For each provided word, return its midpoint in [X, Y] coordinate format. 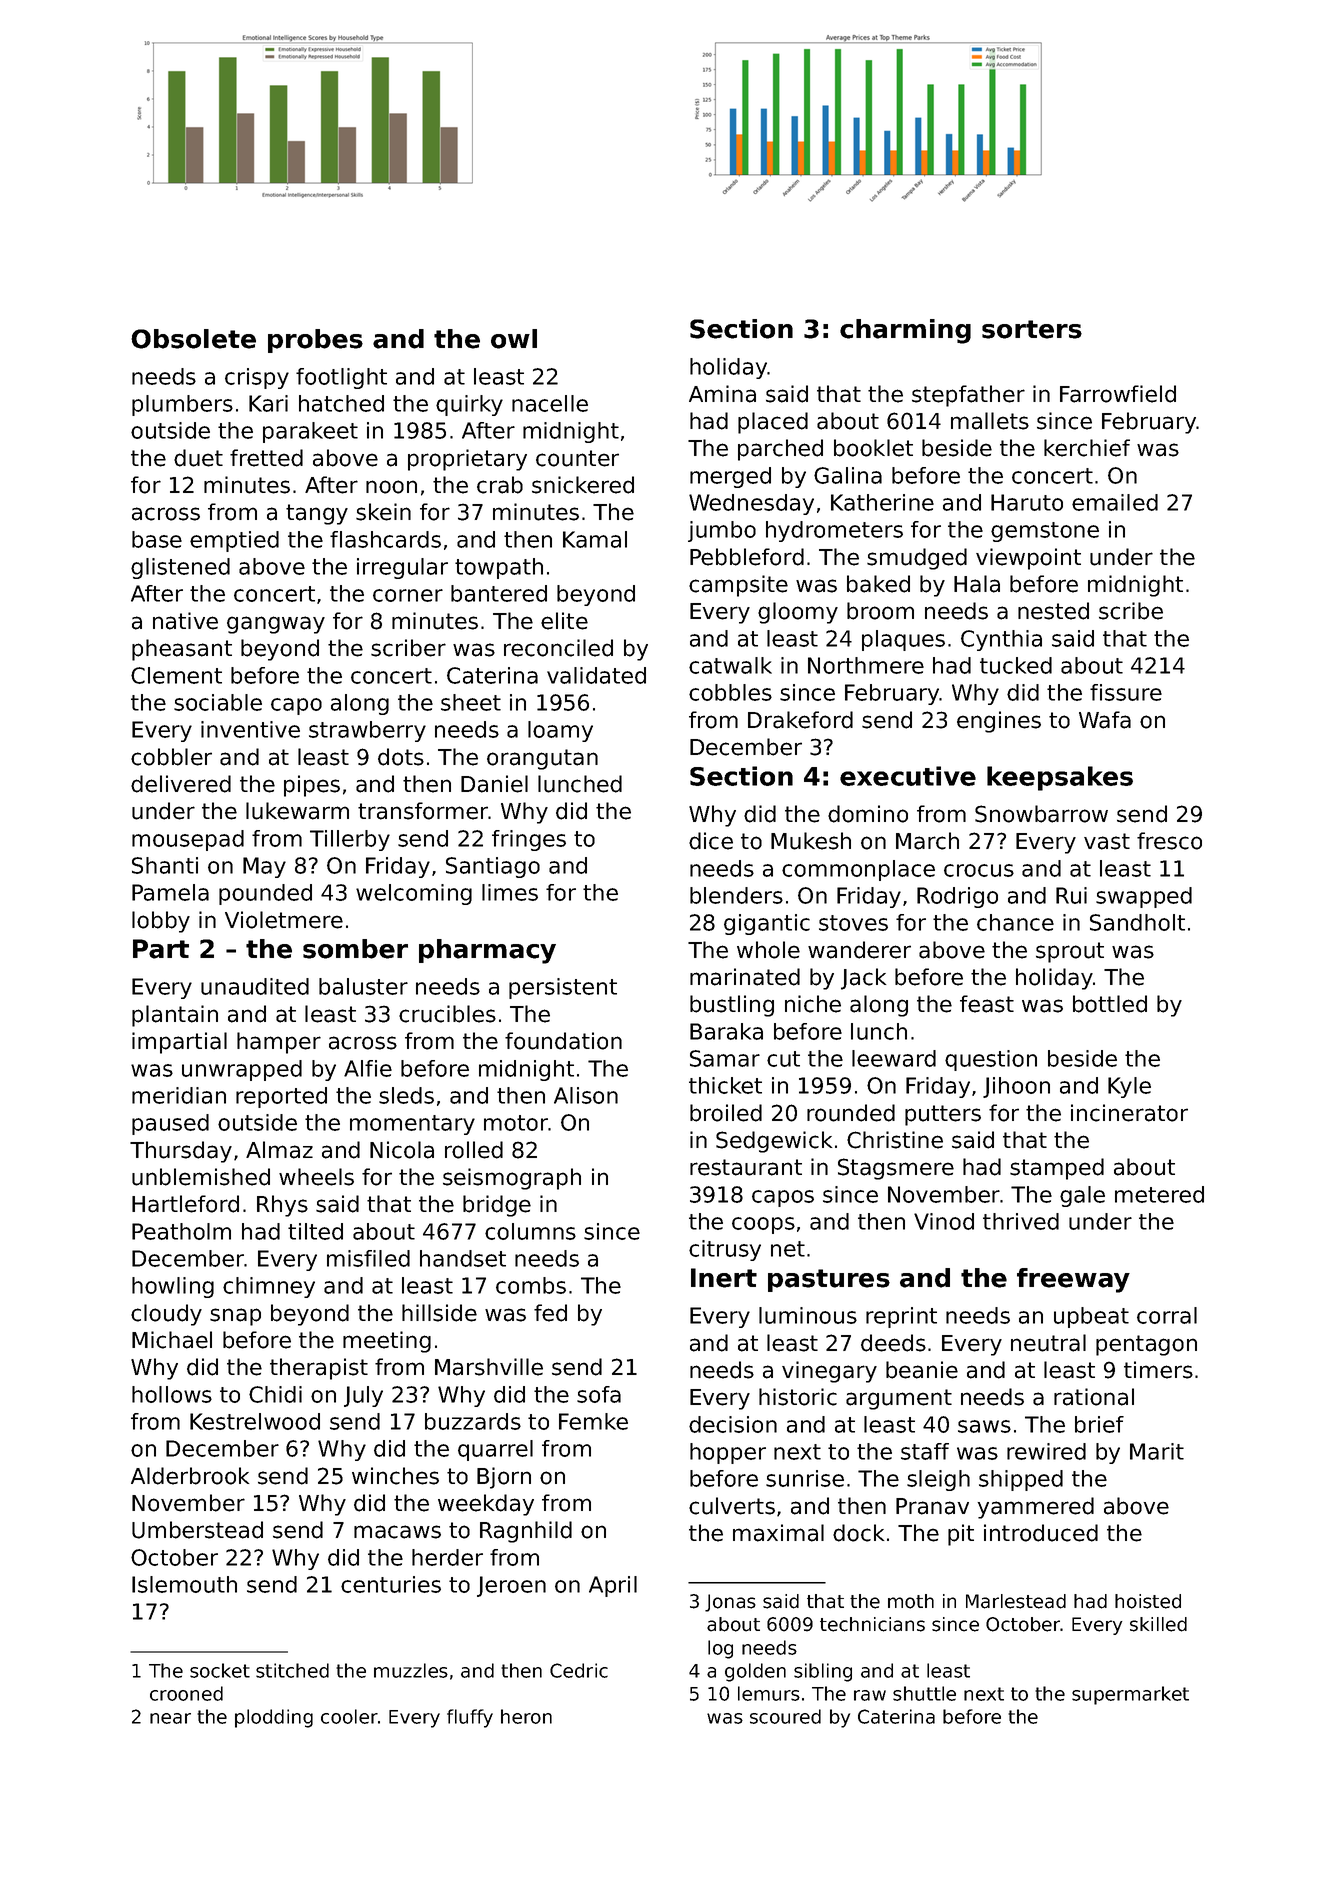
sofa [599, 1394]
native [185, 621]
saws [984, 1426]
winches [395, 1476]
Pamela [170, 892]
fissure [1126, 692]
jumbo [722, 531]
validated [596, 675]
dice [711, 841]
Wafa [1105, 720]
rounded [851, 1113]
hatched [341, 403]
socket [220, 1670]
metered [1159, 1194]
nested [1053, 611]
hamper [279, 1043]
